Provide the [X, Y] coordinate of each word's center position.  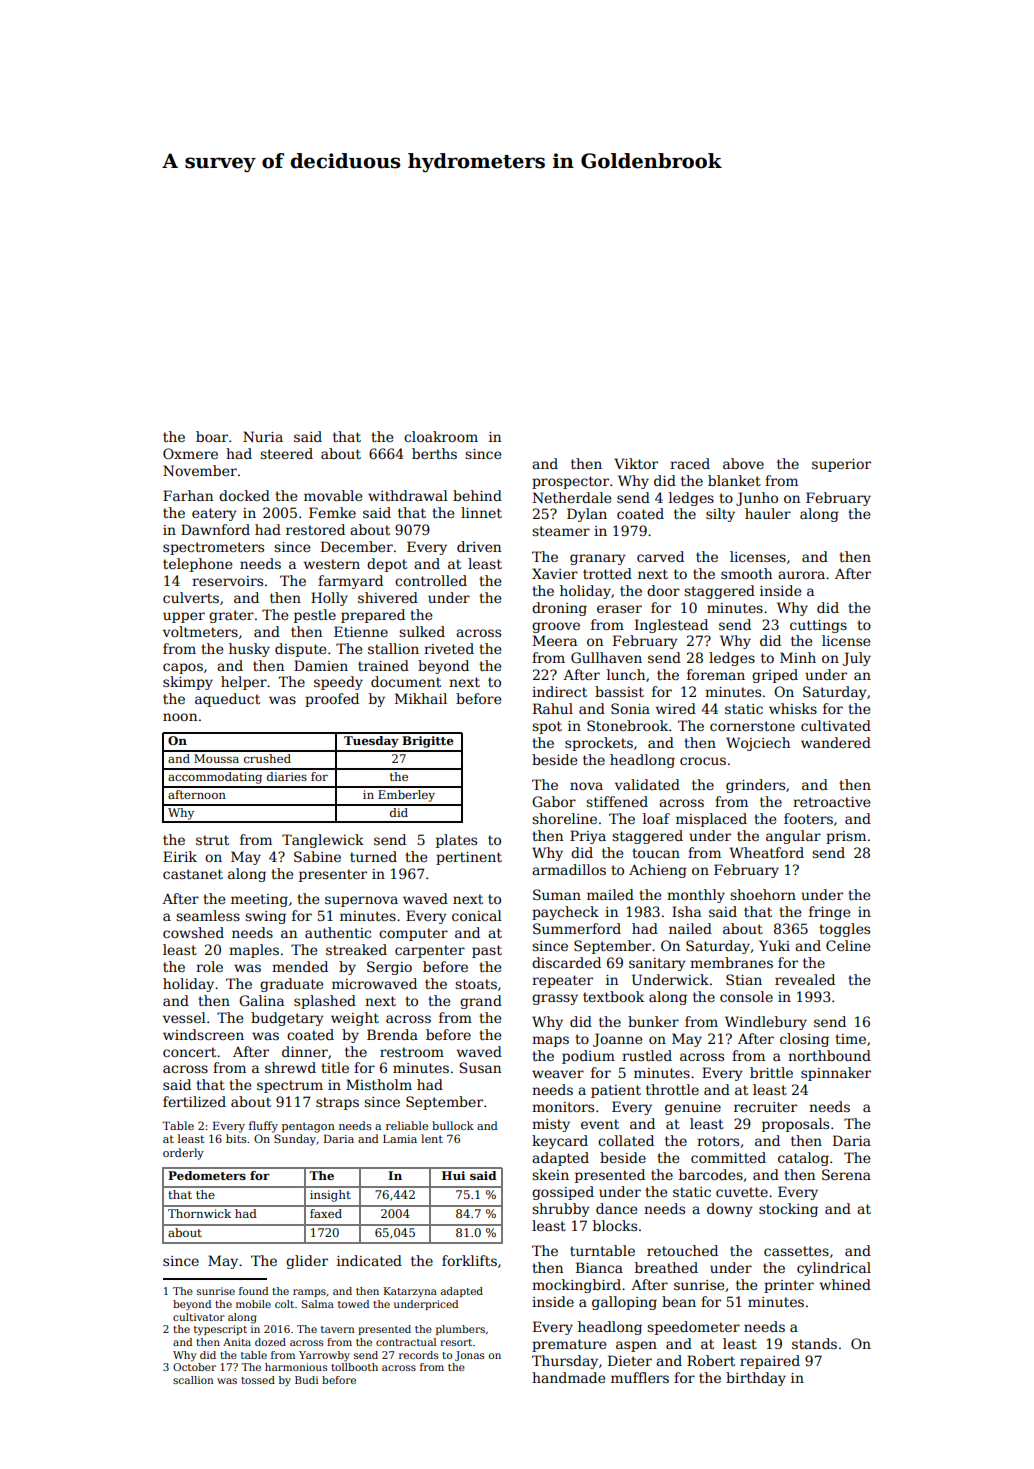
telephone [197, 565]
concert [189, 1052]
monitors [563, 1107]
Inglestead [671, 626]
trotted [607, 573]
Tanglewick [323, 841]
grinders [755, 786]
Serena [846, 1174]
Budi [306, 1380]
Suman [557, 894]
